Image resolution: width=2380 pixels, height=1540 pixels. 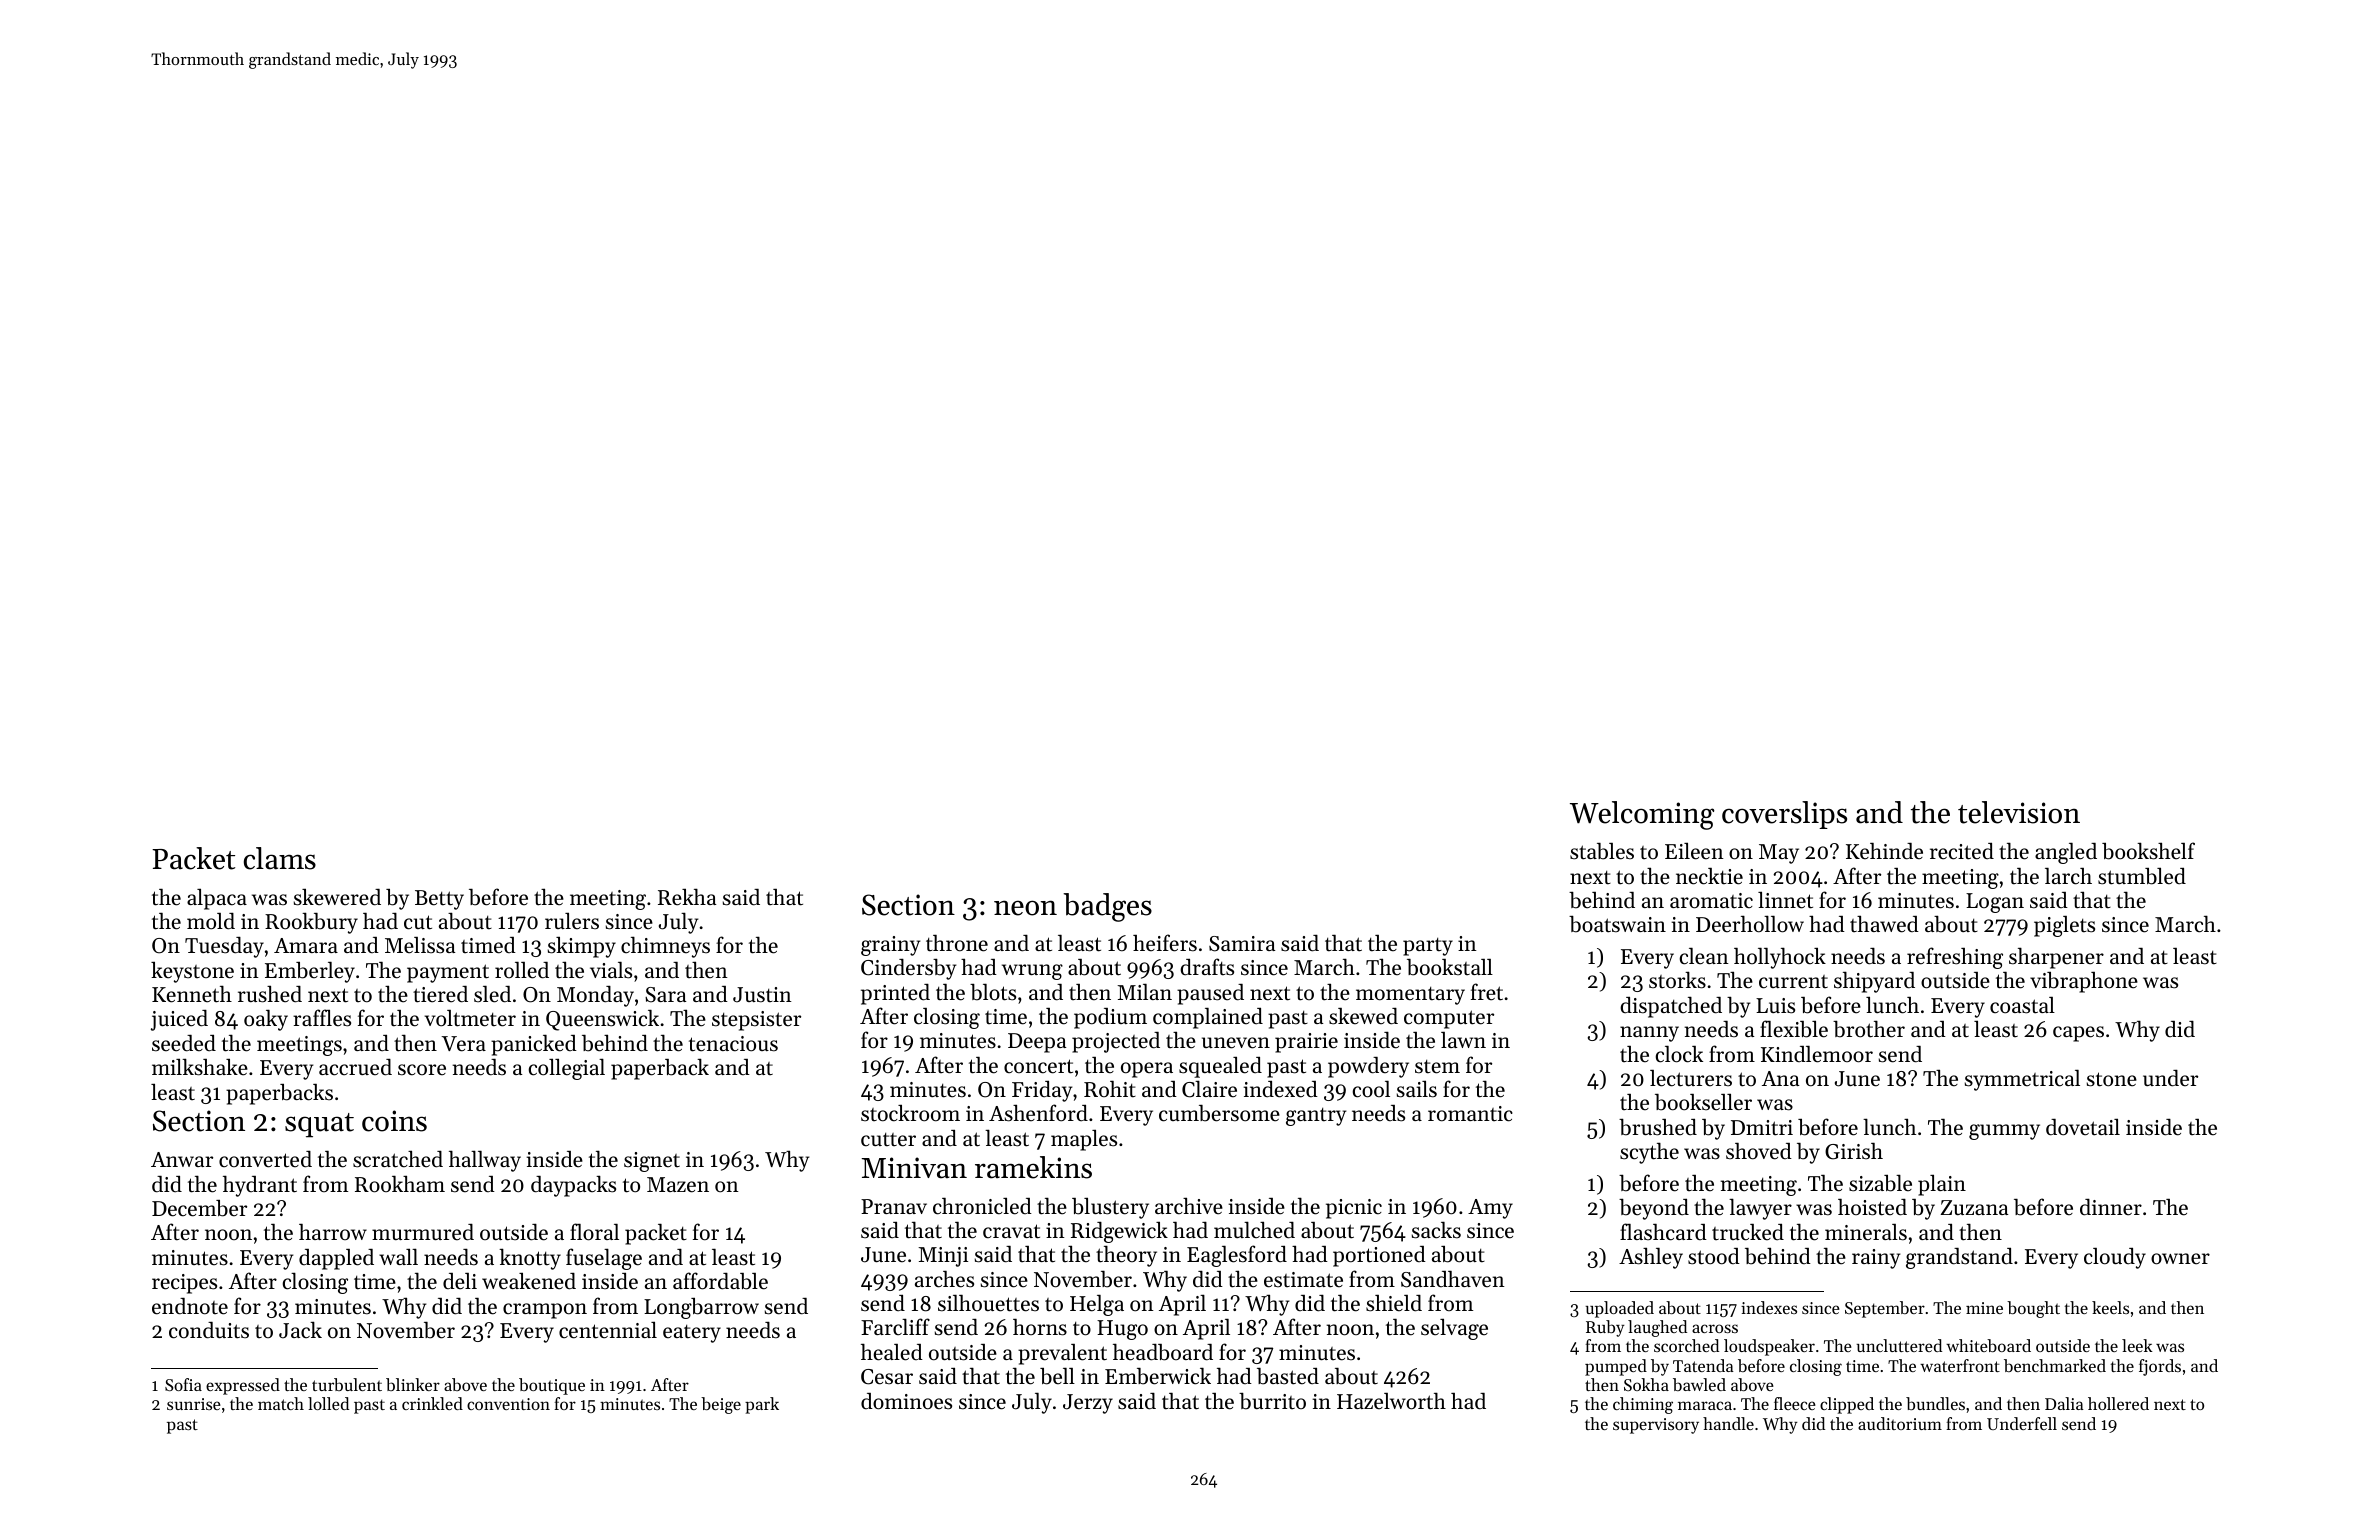 I want to click on Welcoming, so click(x=1642, y=815).
